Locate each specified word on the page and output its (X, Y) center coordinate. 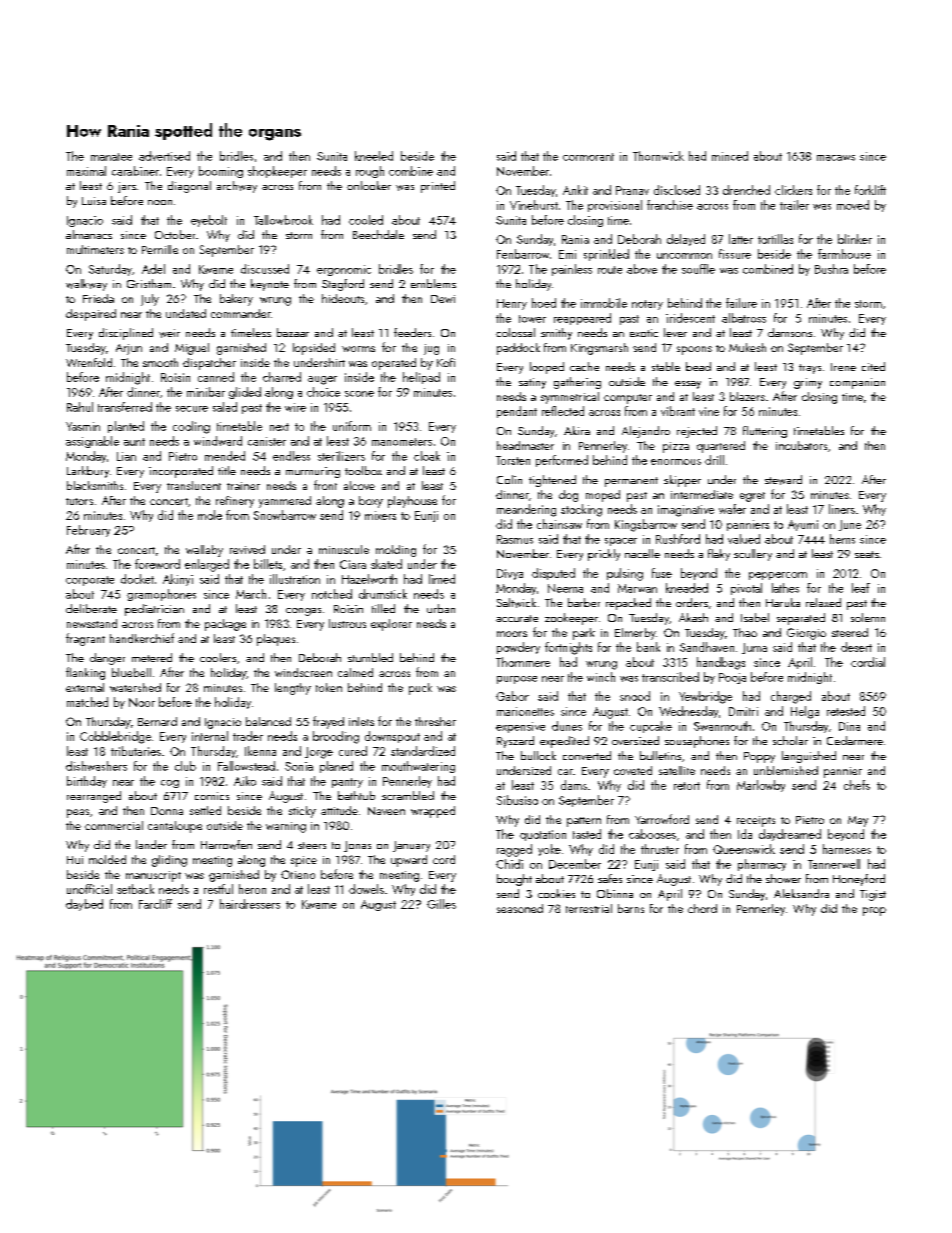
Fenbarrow (523, 254)
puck (420, 689)
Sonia (299, 766)
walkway (86, 285)
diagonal (189, 187)
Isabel (755, 617)
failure (741, 303)
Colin (509, 479)
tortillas (775, 239)
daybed (84, 905)
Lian (126, 456)
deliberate (91, 608)
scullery (753, 555)
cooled (366, 220)
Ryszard (515, 742)
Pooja (732, 678)
